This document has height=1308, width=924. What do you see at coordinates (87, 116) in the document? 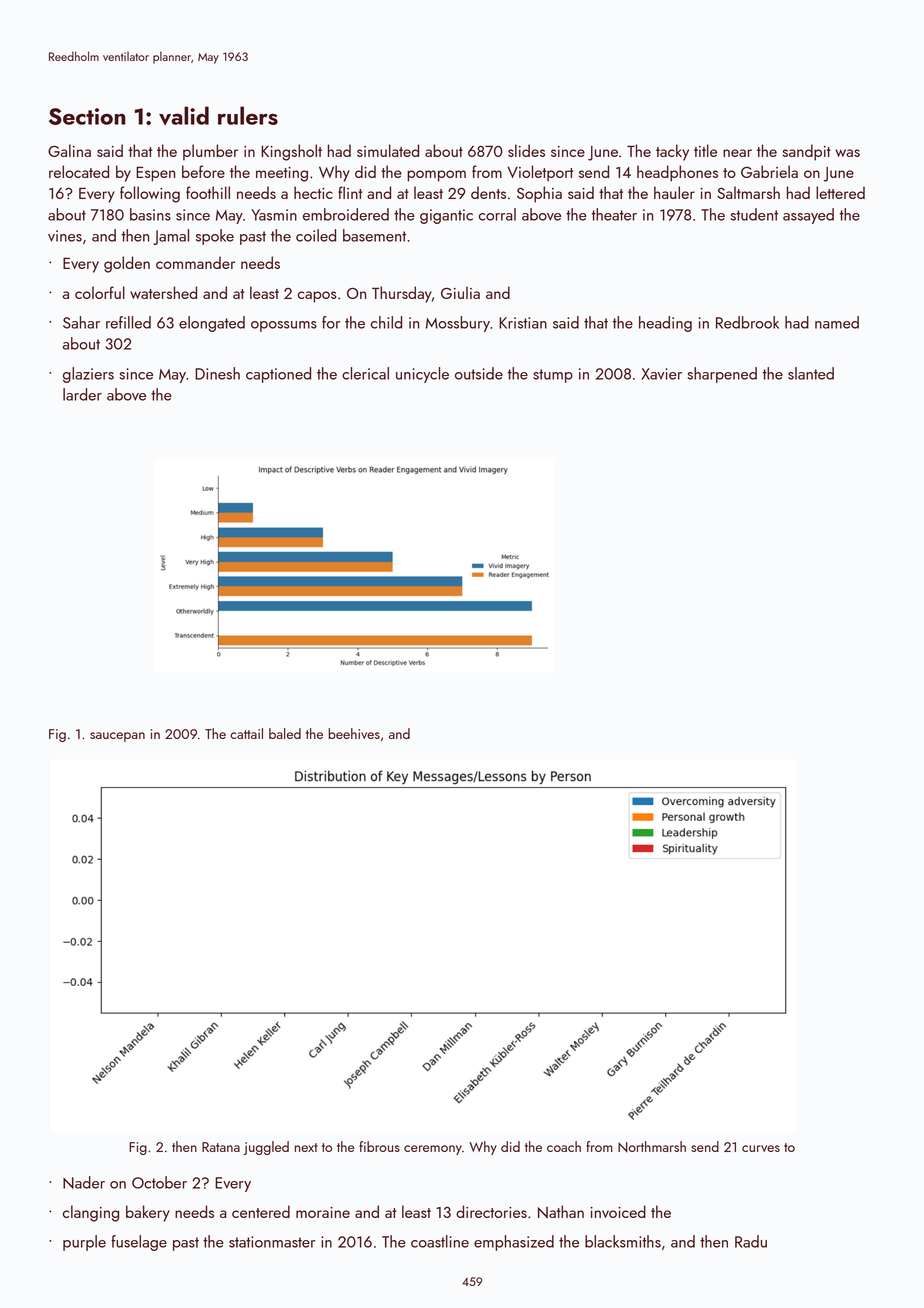
I see `Section` at bounding box center [87, 116].
